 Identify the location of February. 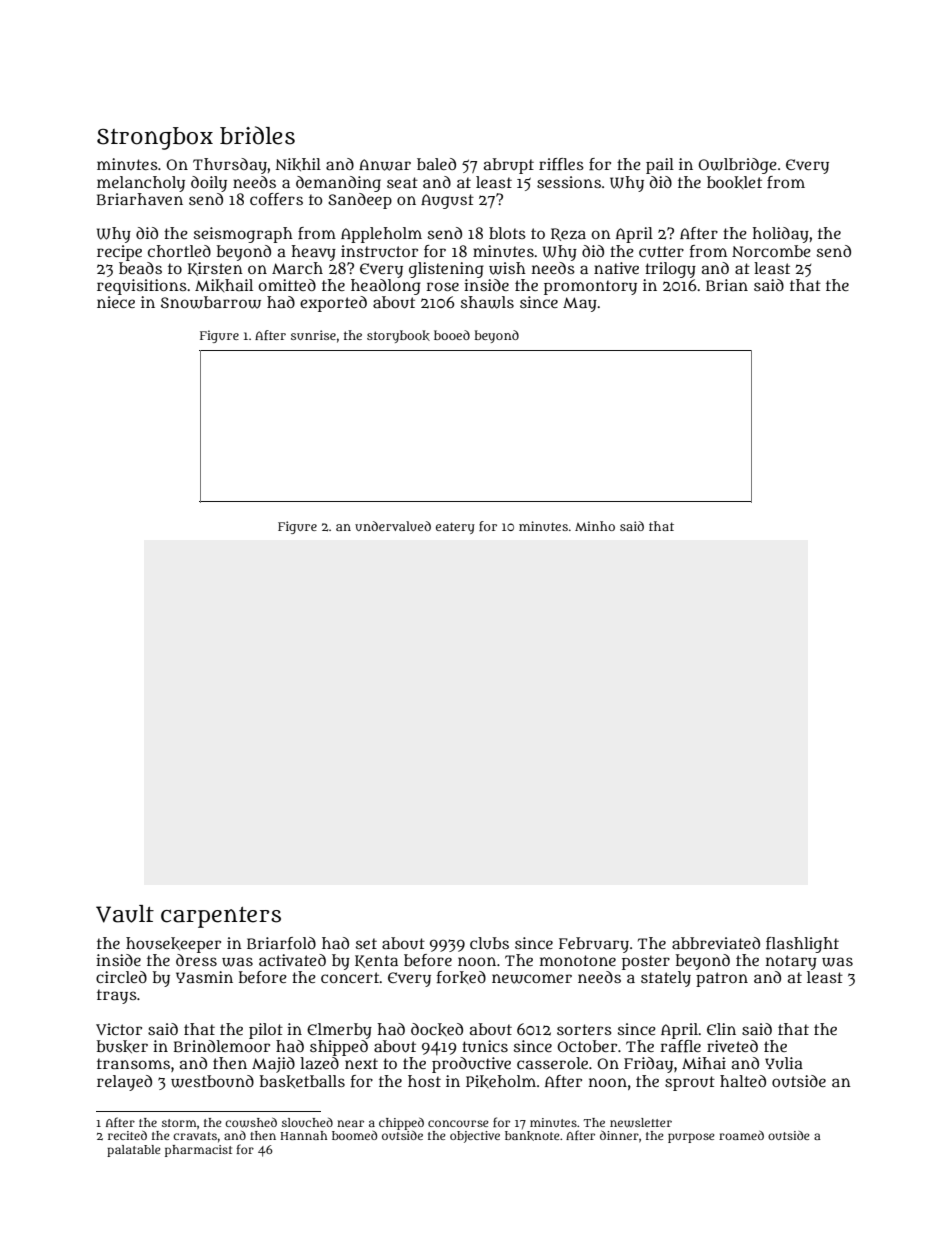
(594, 945).
